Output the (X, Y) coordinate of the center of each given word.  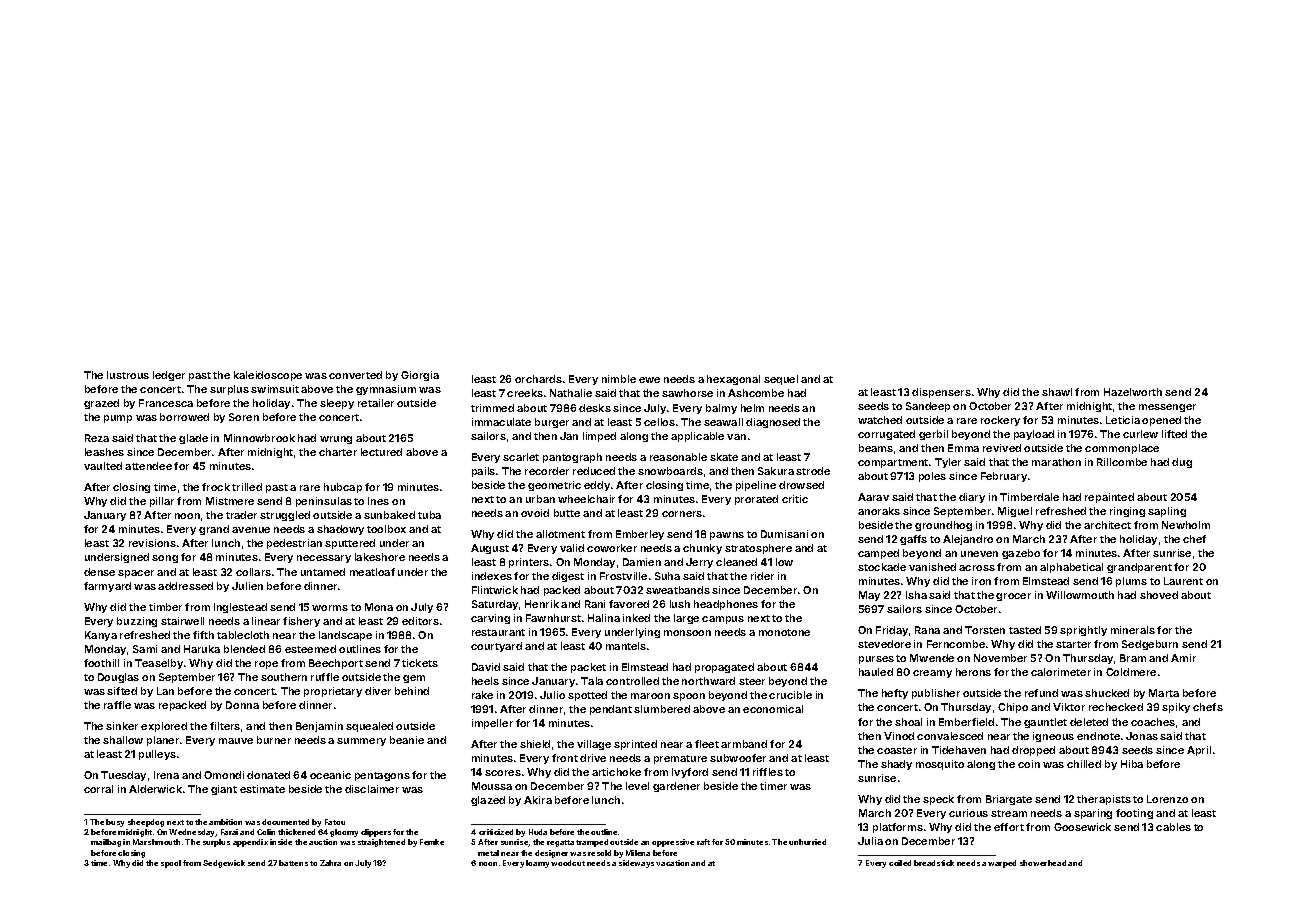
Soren (244, 417)
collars (253, 572)
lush (680, 604)
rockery (1000, 421)
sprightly (1083, 631)
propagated (724, 668)
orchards (538, 379)
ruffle (325, 677)
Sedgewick (224, 864)
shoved (1159, 595)
